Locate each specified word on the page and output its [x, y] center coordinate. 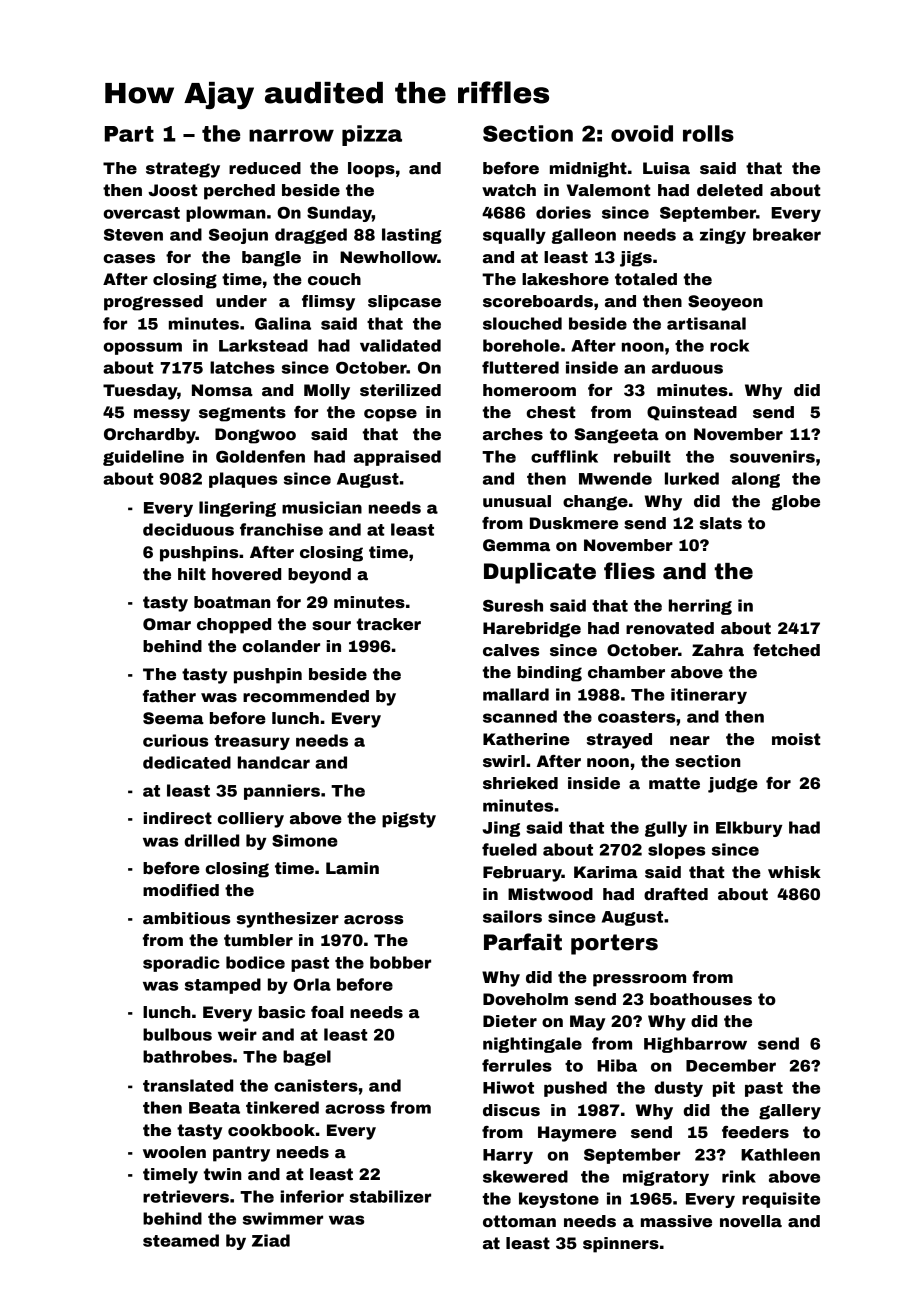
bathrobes [187, 1056]
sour [331, 626]
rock [729, 345]
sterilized [400, 390]
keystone [559, 1200]
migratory [666, 1178]
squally [514, 236]
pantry [241, 1154]
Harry [508, 1156]
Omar [167, 624]
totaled [646, 279]
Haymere [577, 1134]
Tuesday [140, 392]
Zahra [718, 650]
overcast [142, 213]
